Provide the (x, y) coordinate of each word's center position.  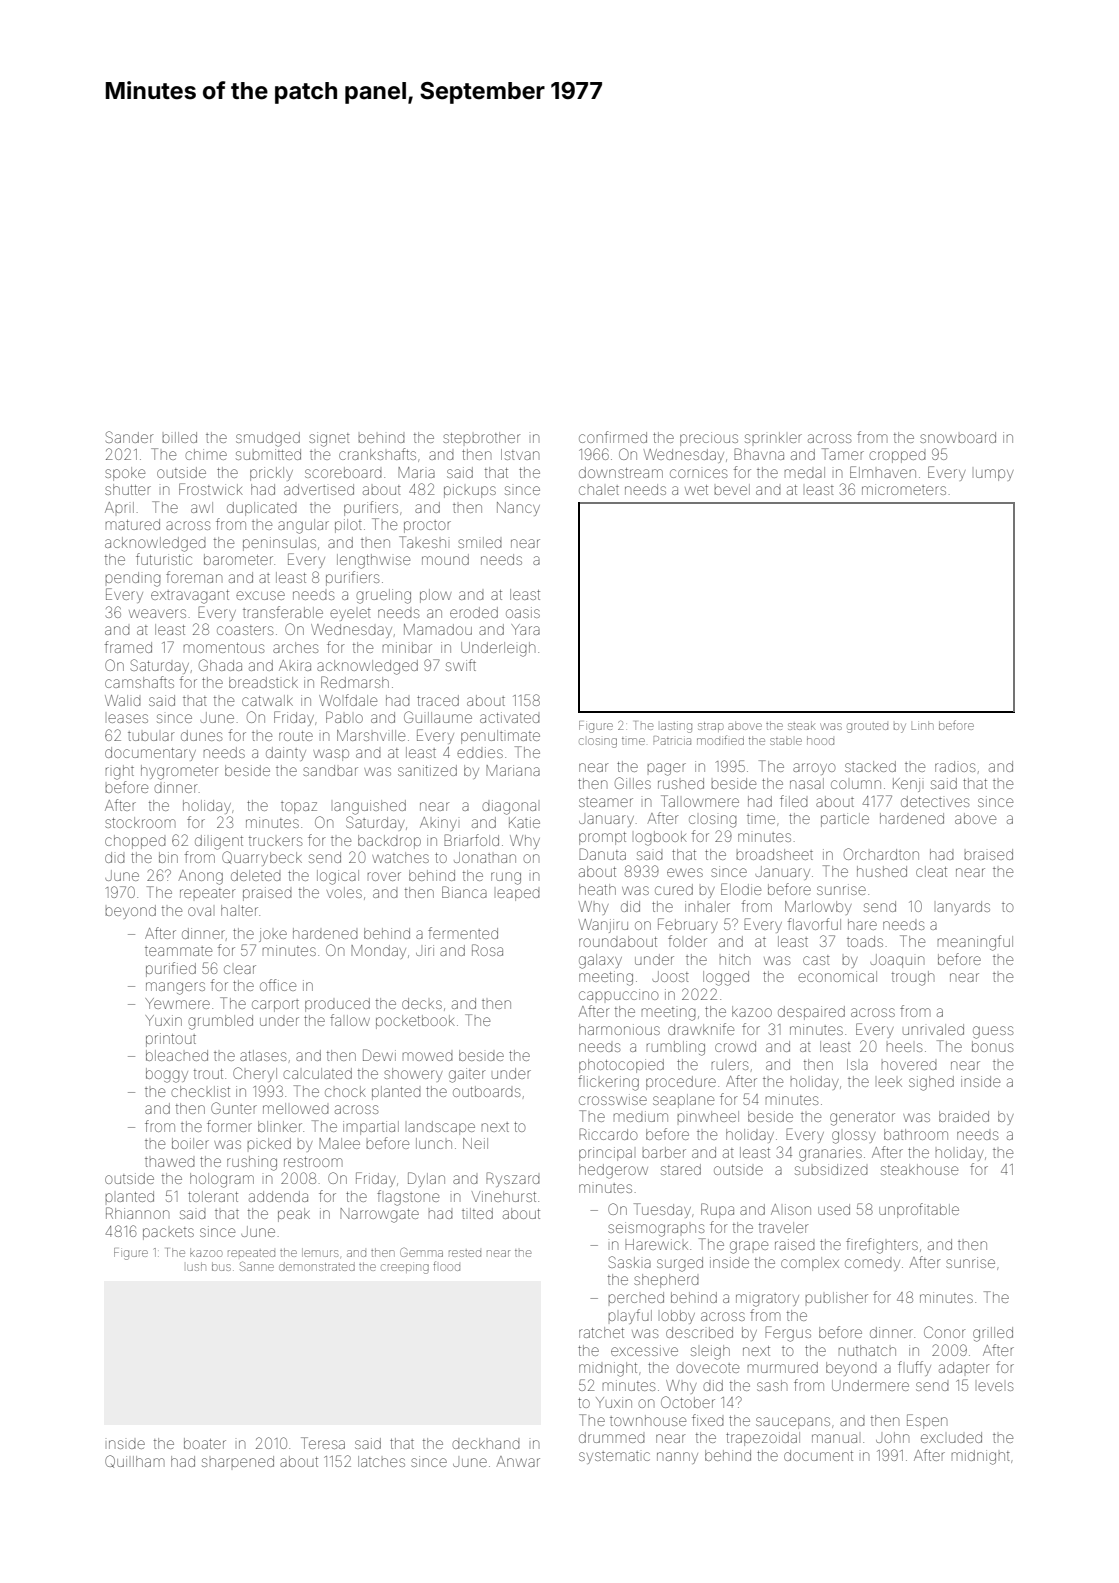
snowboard (958, 437)
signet (329, 439)
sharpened (238, 1461)
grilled (993, 1334)
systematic (614, 1457)
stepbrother (481, 437)
